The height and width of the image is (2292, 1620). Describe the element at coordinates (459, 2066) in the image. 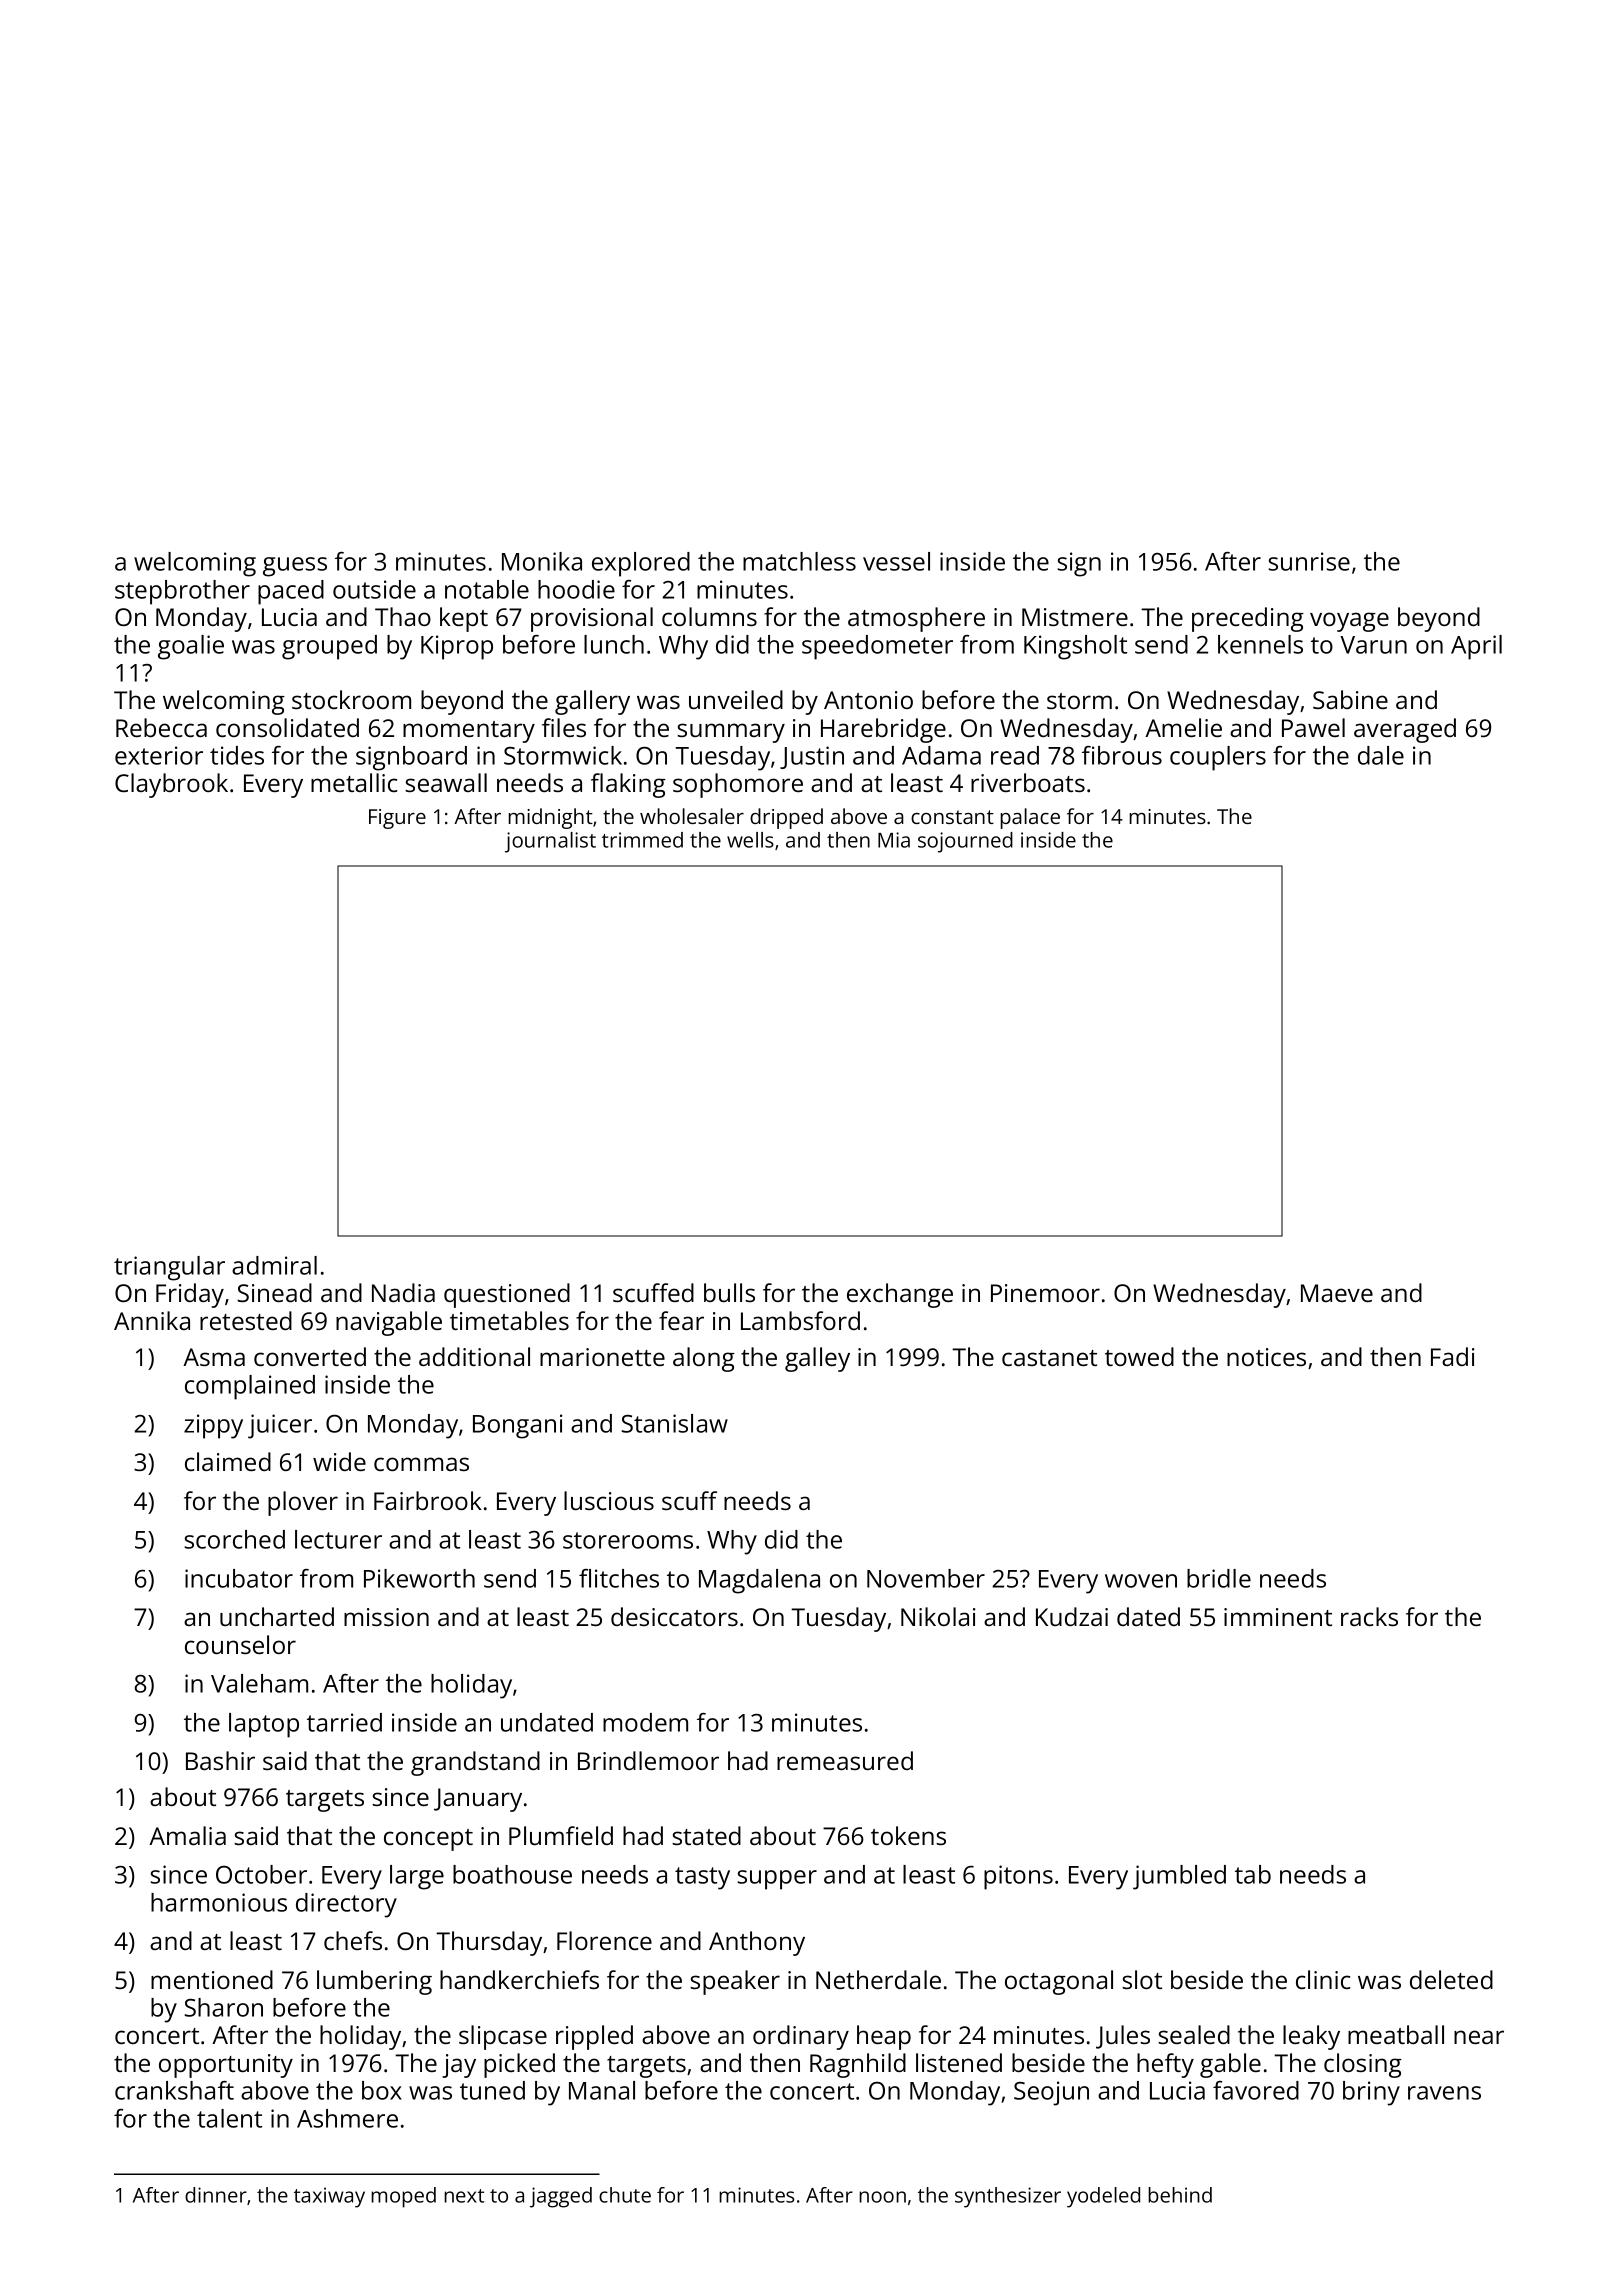

I see `jay` at that location.
